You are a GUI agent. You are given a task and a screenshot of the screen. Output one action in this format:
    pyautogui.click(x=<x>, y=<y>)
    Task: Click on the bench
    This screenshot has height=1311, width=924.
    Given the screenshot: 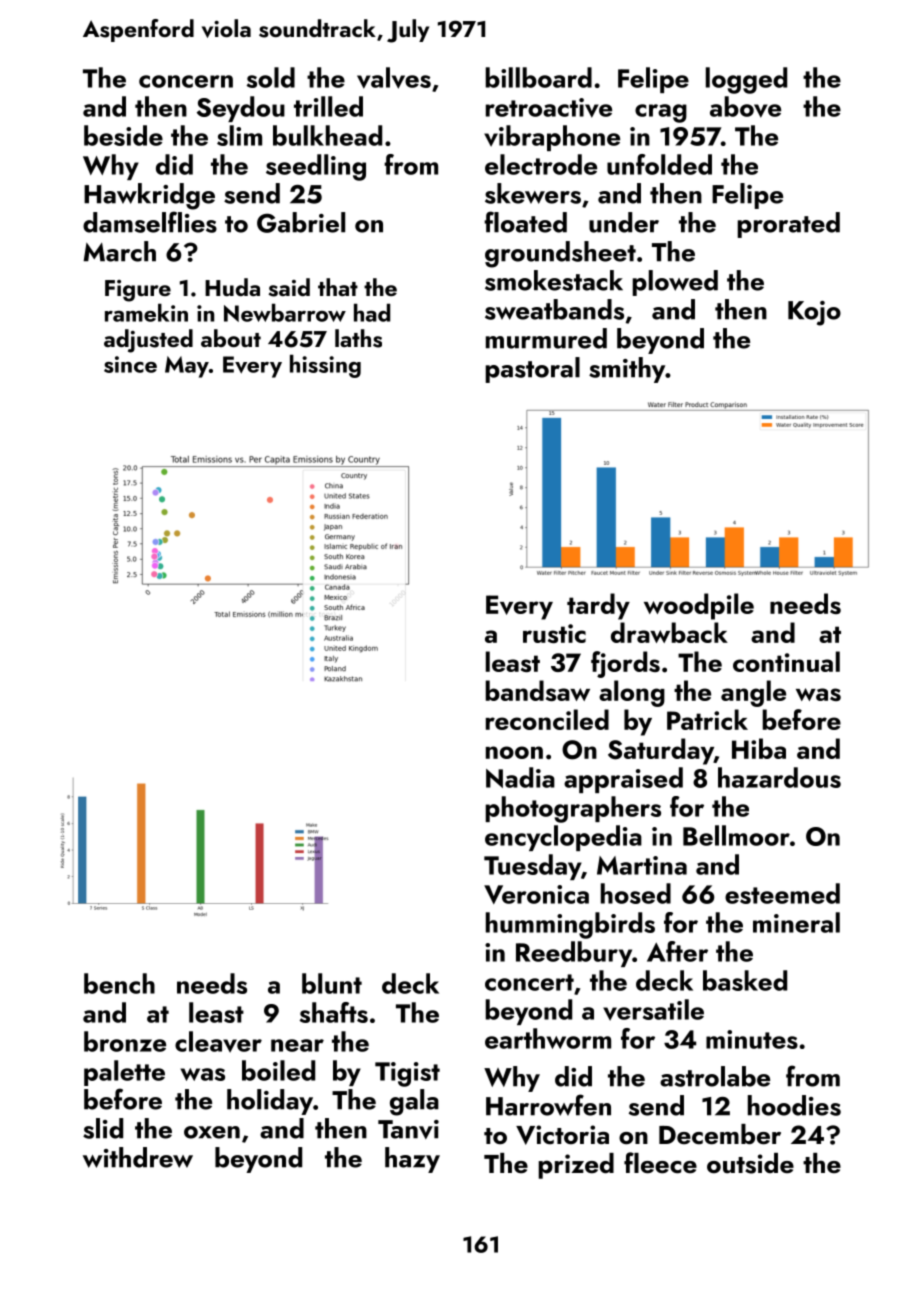 What is the action you would take?
    pyautogui.click(x=119, y=983)
